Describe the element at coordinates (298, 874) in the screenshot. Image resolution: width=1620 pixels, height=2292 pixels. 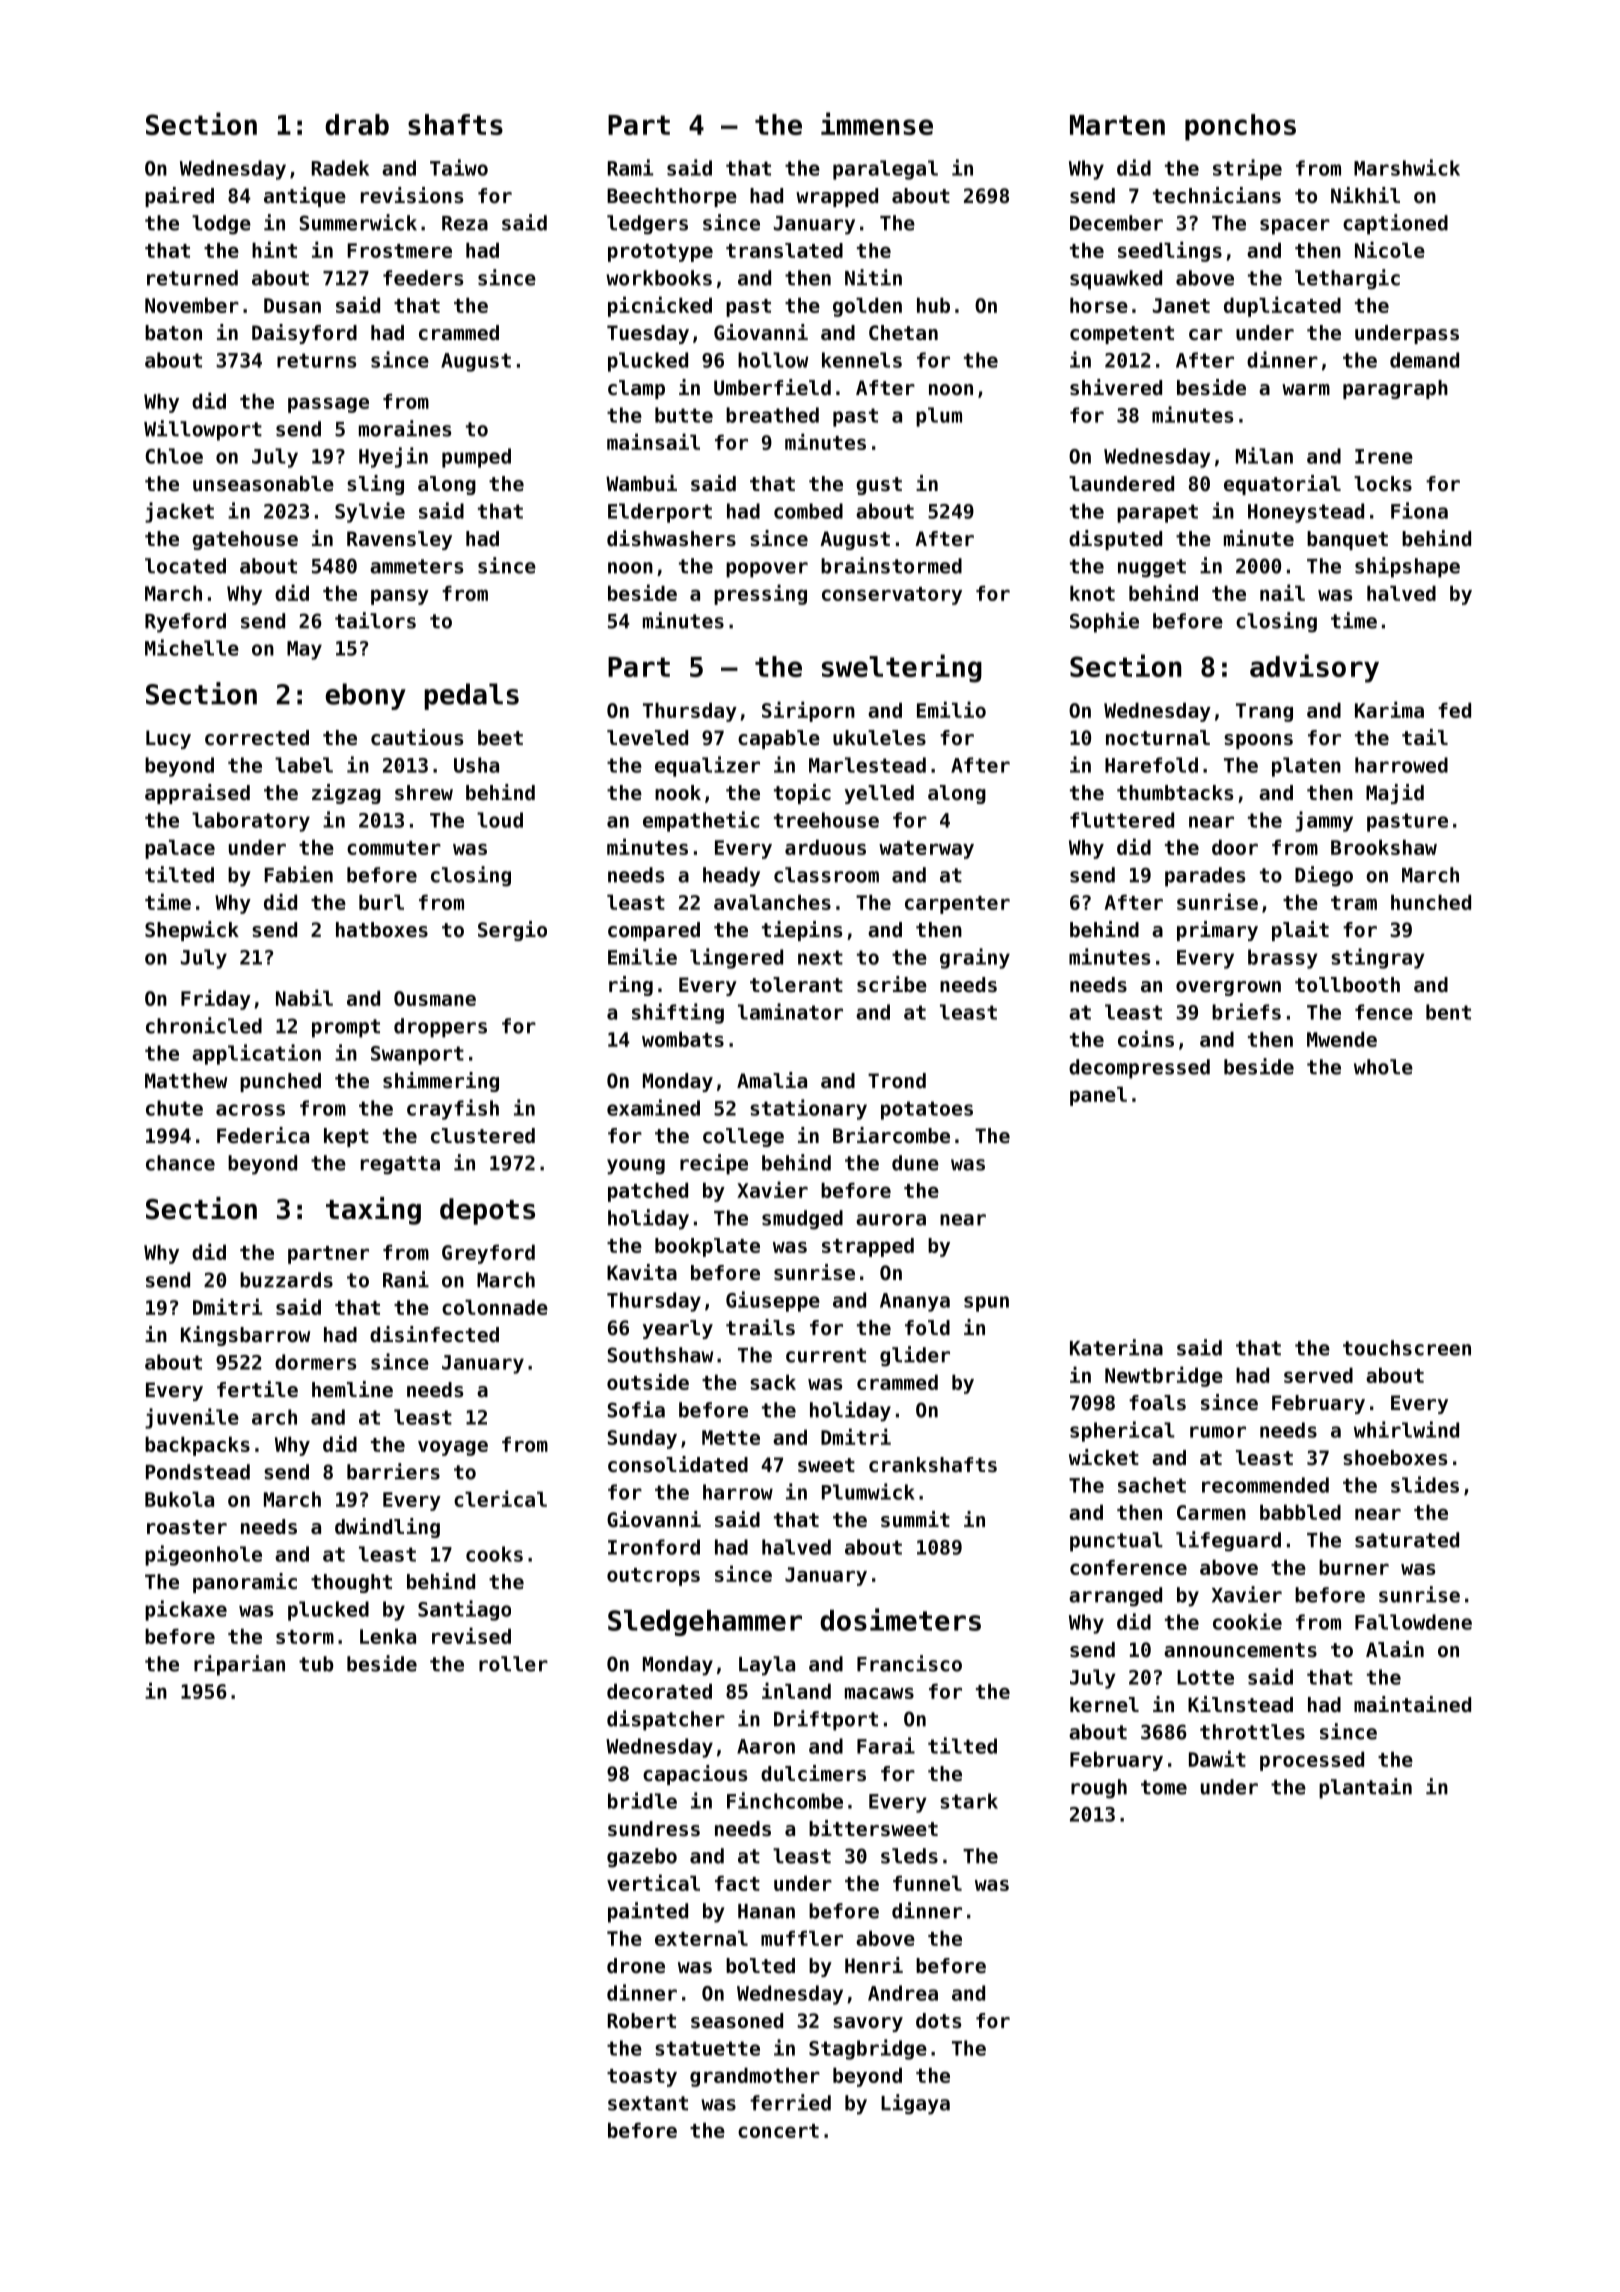
I see `Fabien` at that location.
